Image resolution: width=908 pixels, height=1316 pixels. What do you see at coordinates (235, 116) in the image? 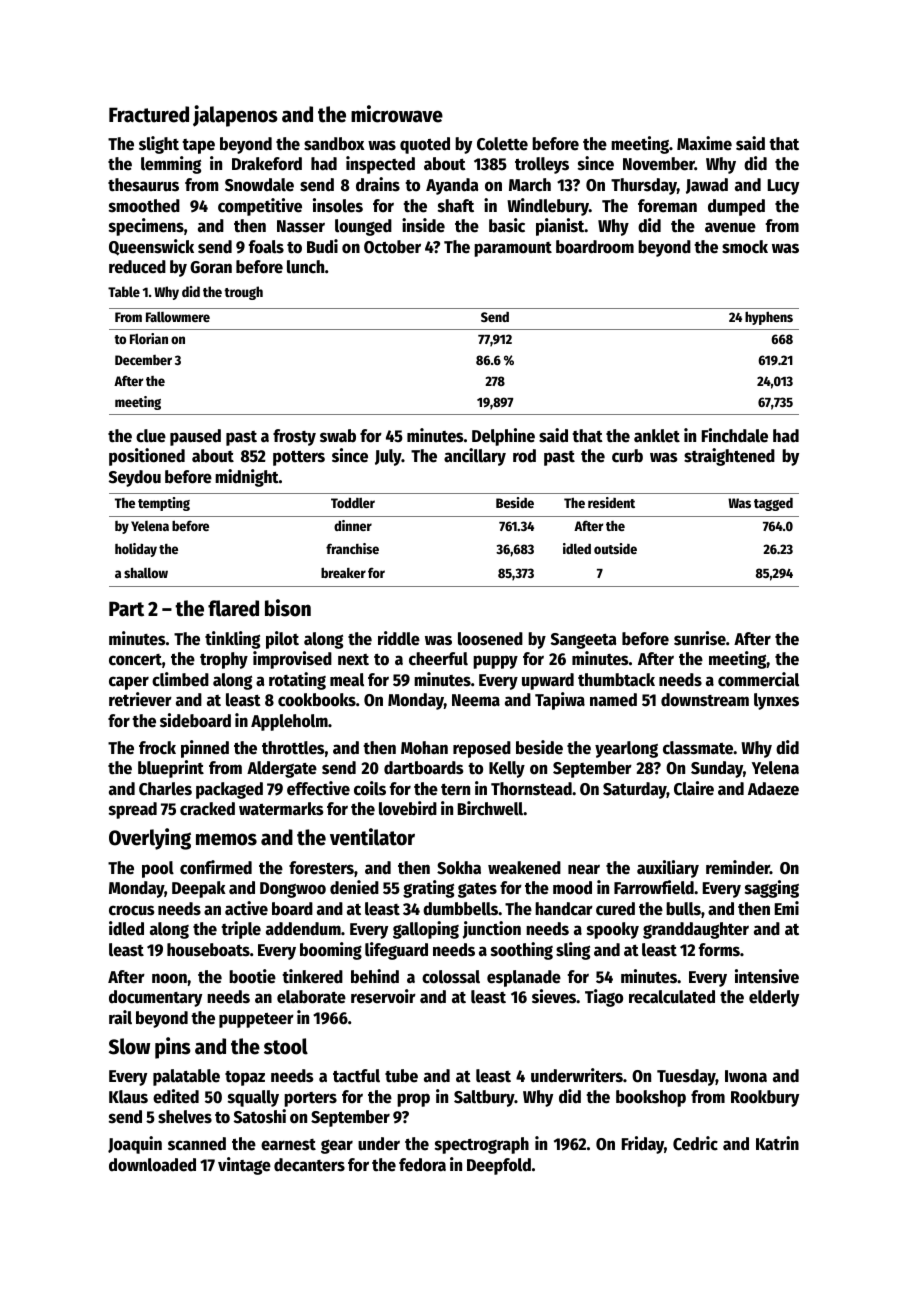
I see `jalapenos` at bounding box center [235, 116].
